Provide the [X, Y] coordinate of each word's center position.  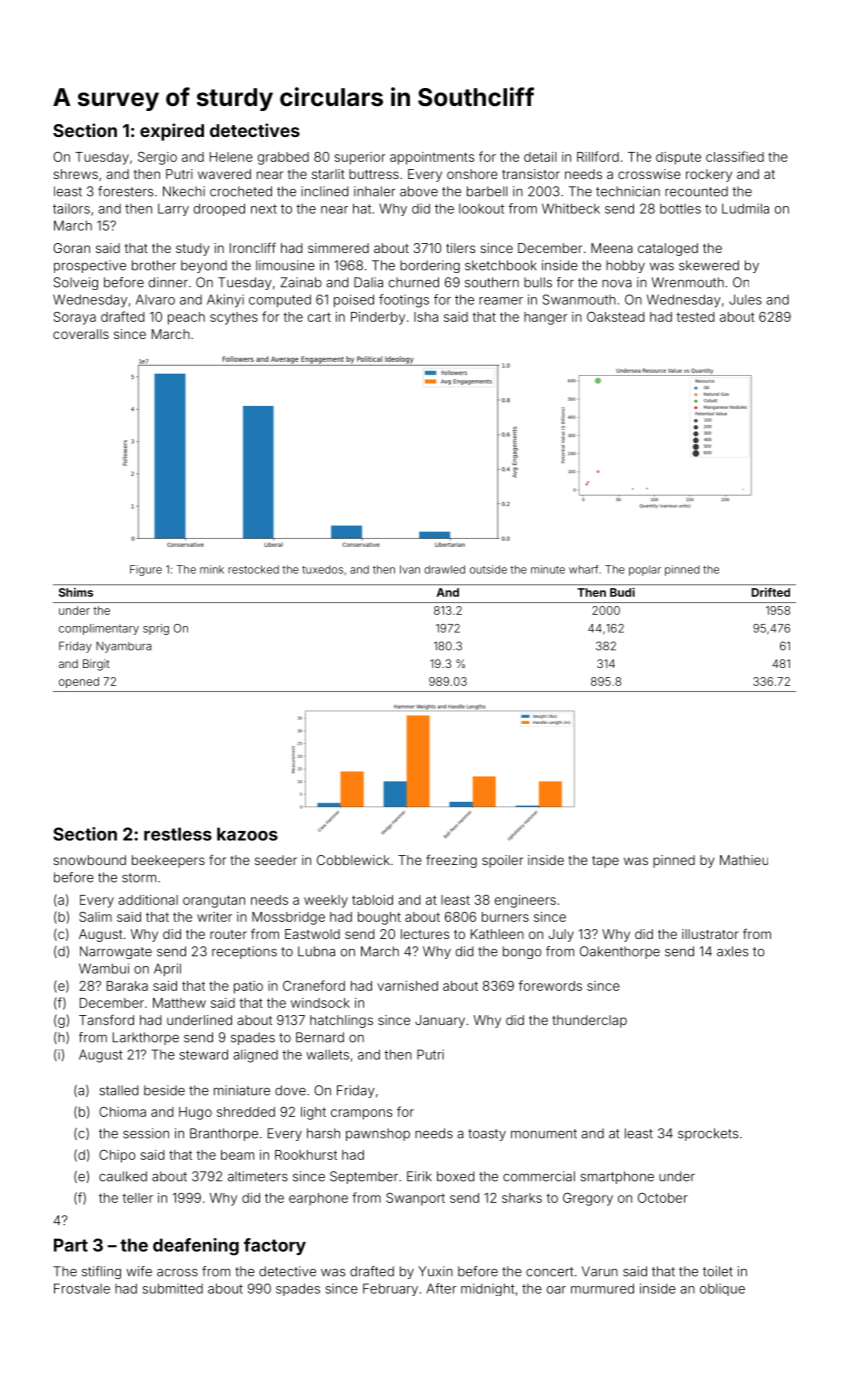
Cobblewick [353, 860]
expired [172, 132]
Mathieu [744, 860]
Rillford [598, 156]
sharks [522, 1198]
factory [275, 1246]
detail [540, 157]
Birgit [96, 665]
